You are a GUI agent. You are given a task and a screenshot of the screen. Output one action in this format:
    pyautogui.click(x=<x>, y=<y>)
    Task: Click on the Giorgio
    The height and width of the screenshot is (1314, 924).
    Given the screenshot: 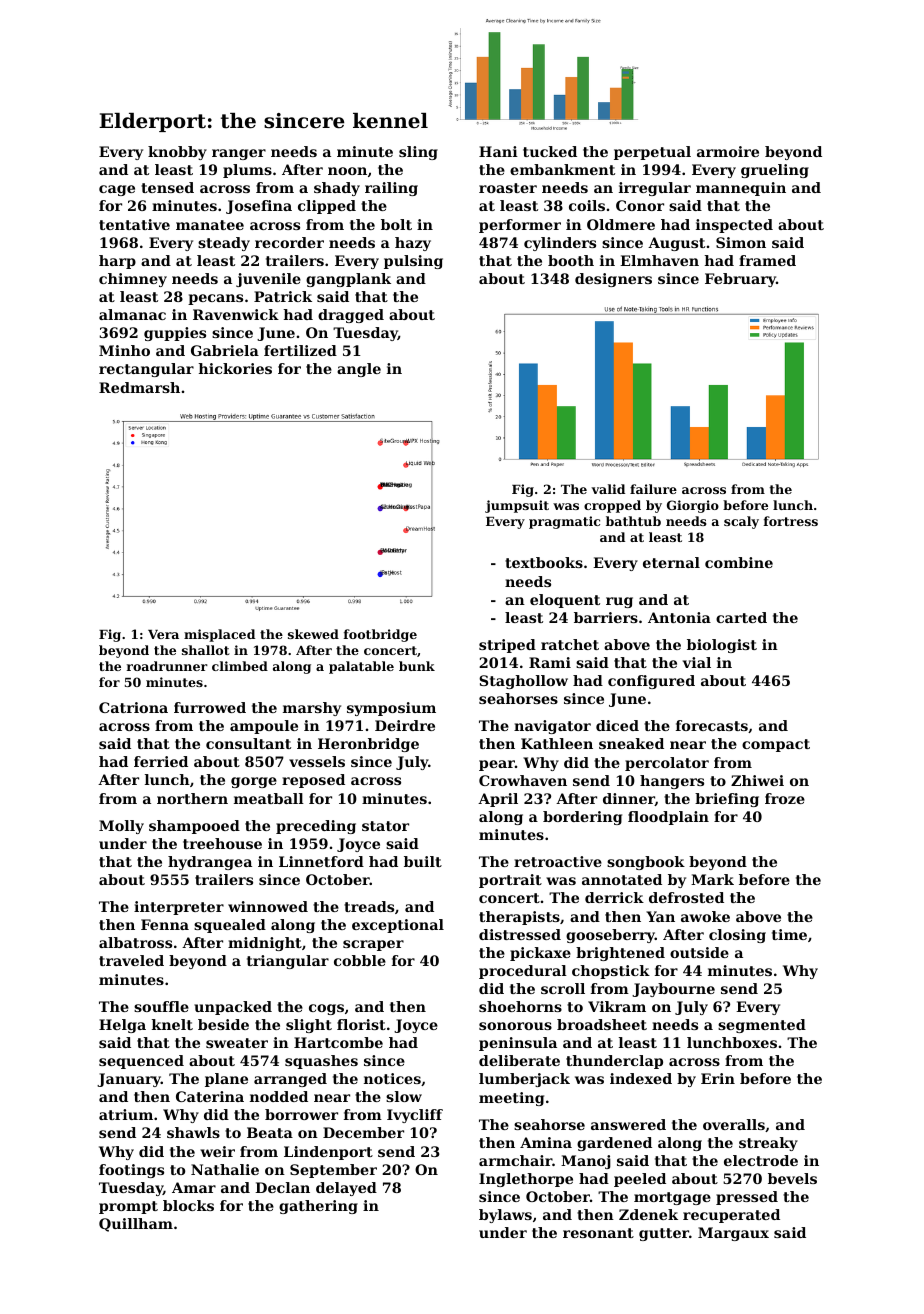 What is the action you would take?
    pyautogui.click(x=693, y=506)
